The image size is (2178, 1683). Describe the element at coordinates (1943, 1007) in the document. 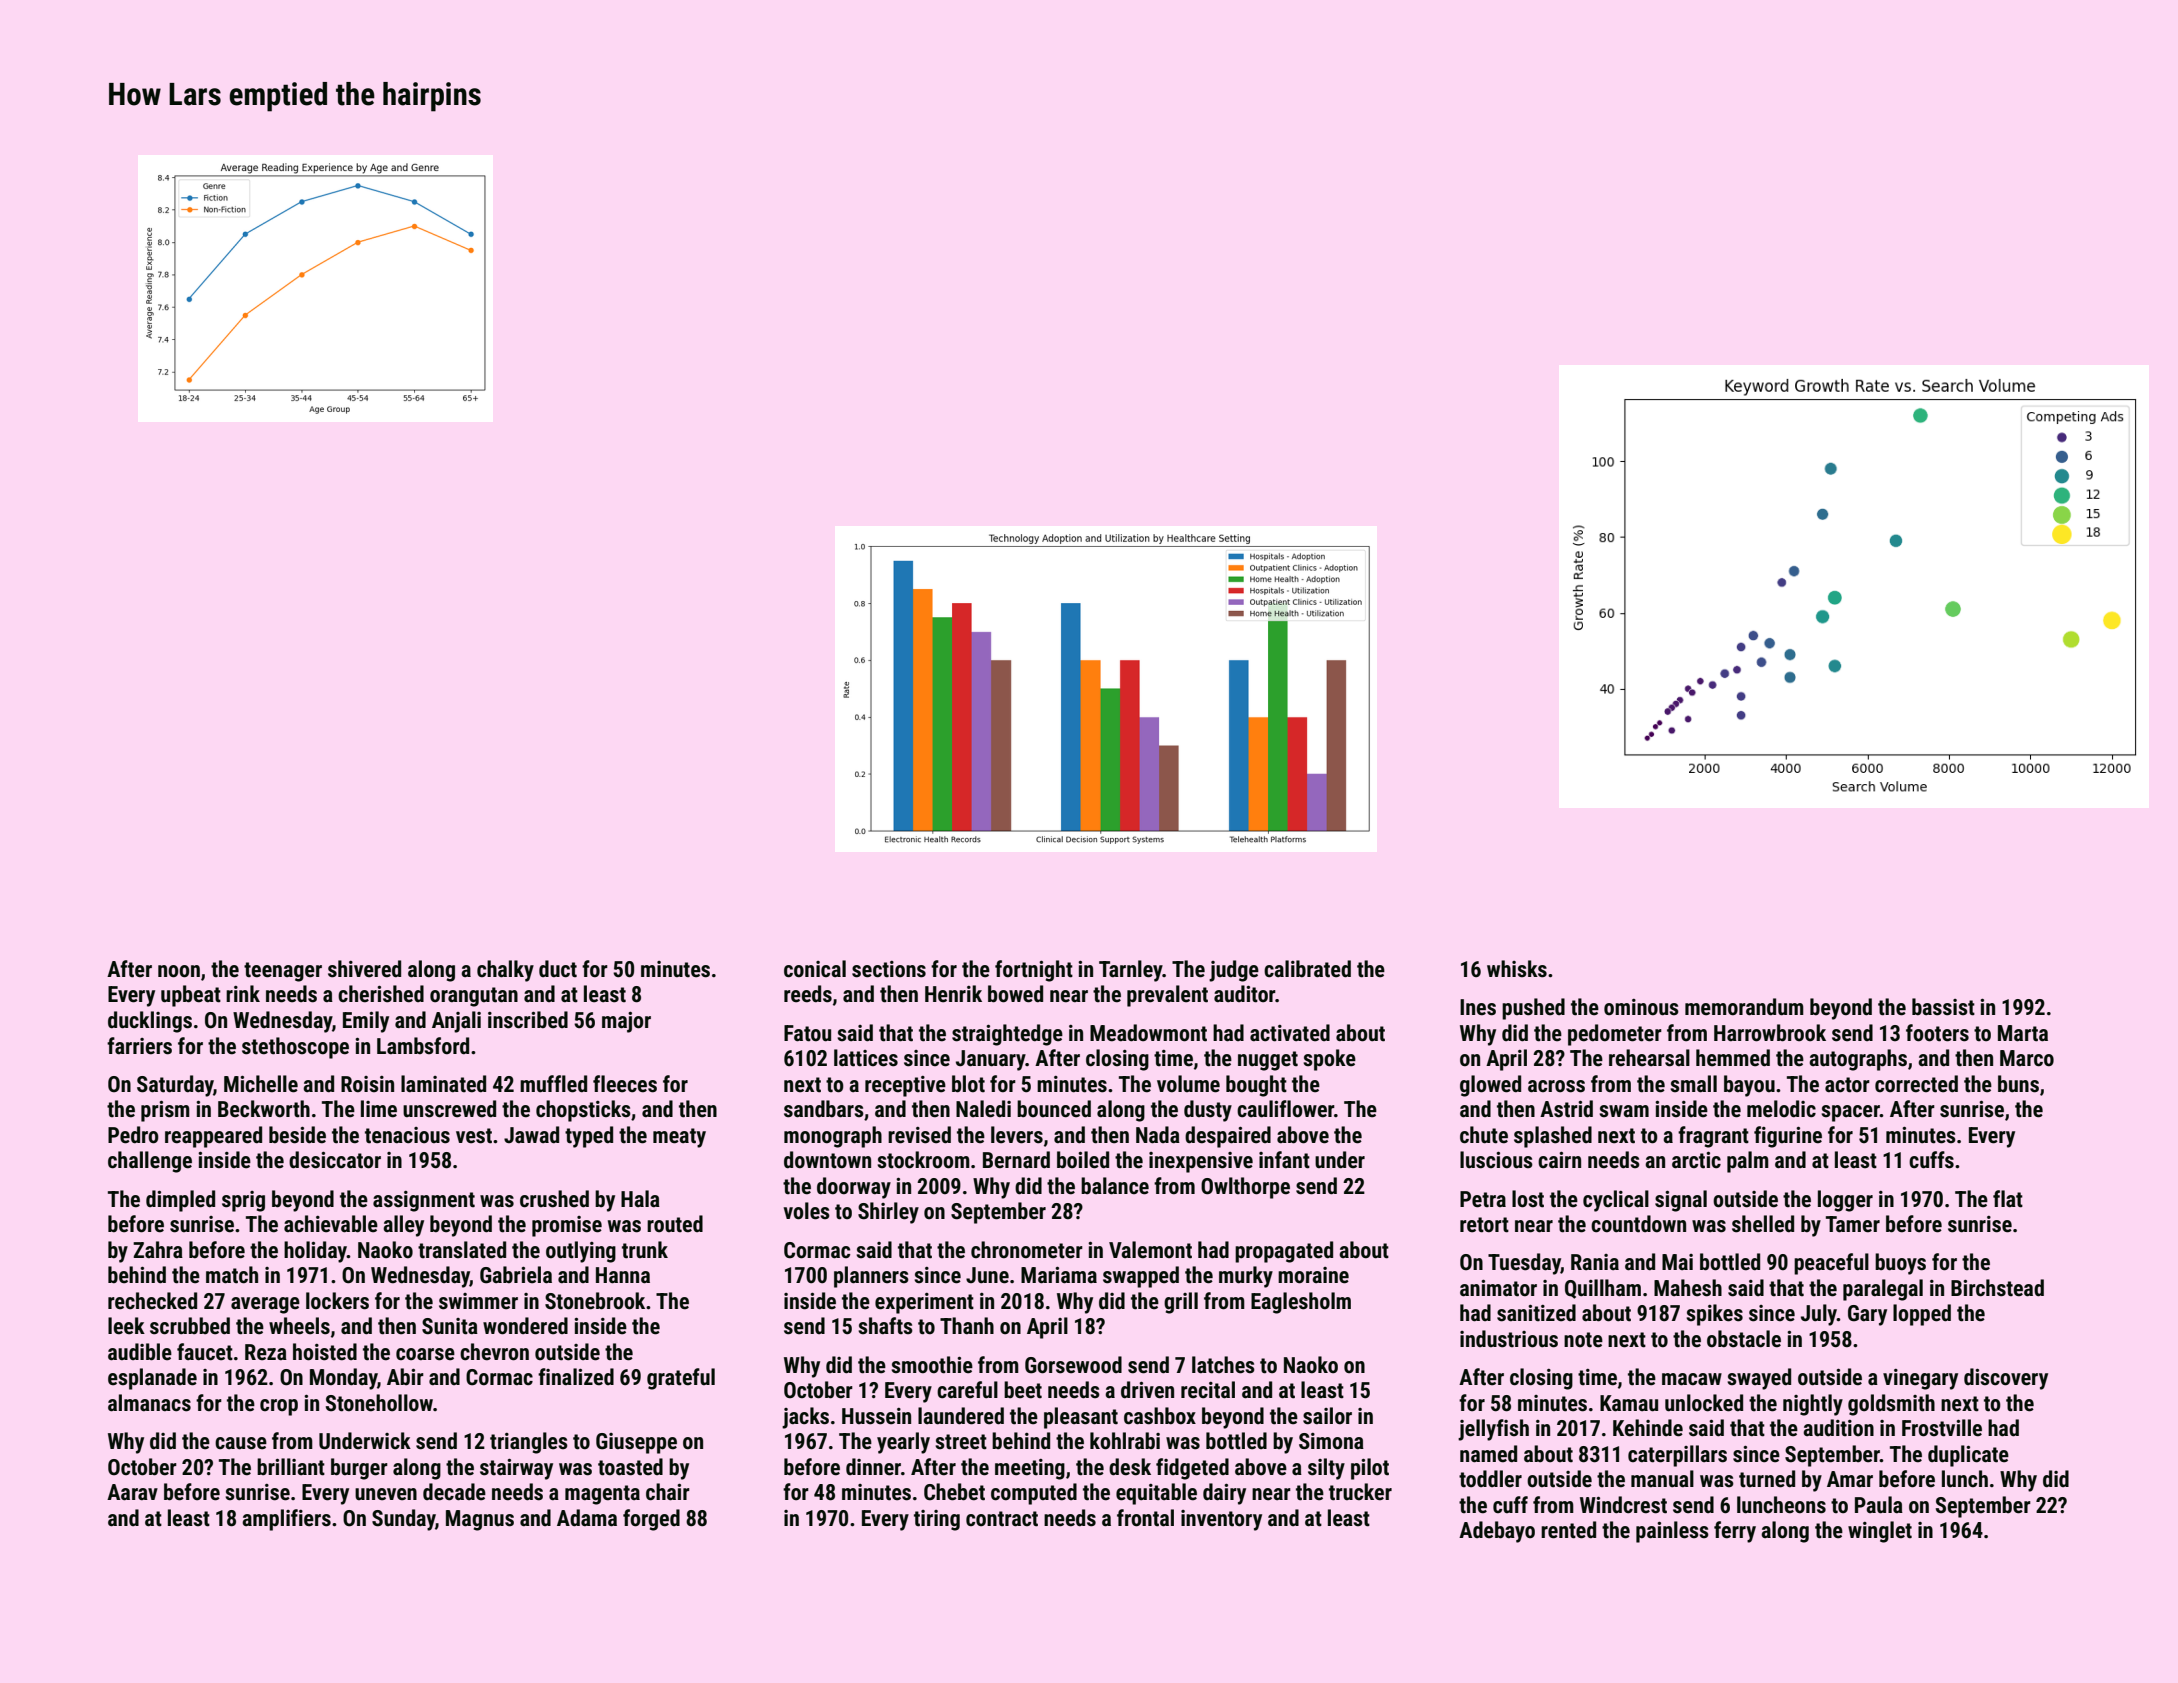

I see `bassist` at that location.
